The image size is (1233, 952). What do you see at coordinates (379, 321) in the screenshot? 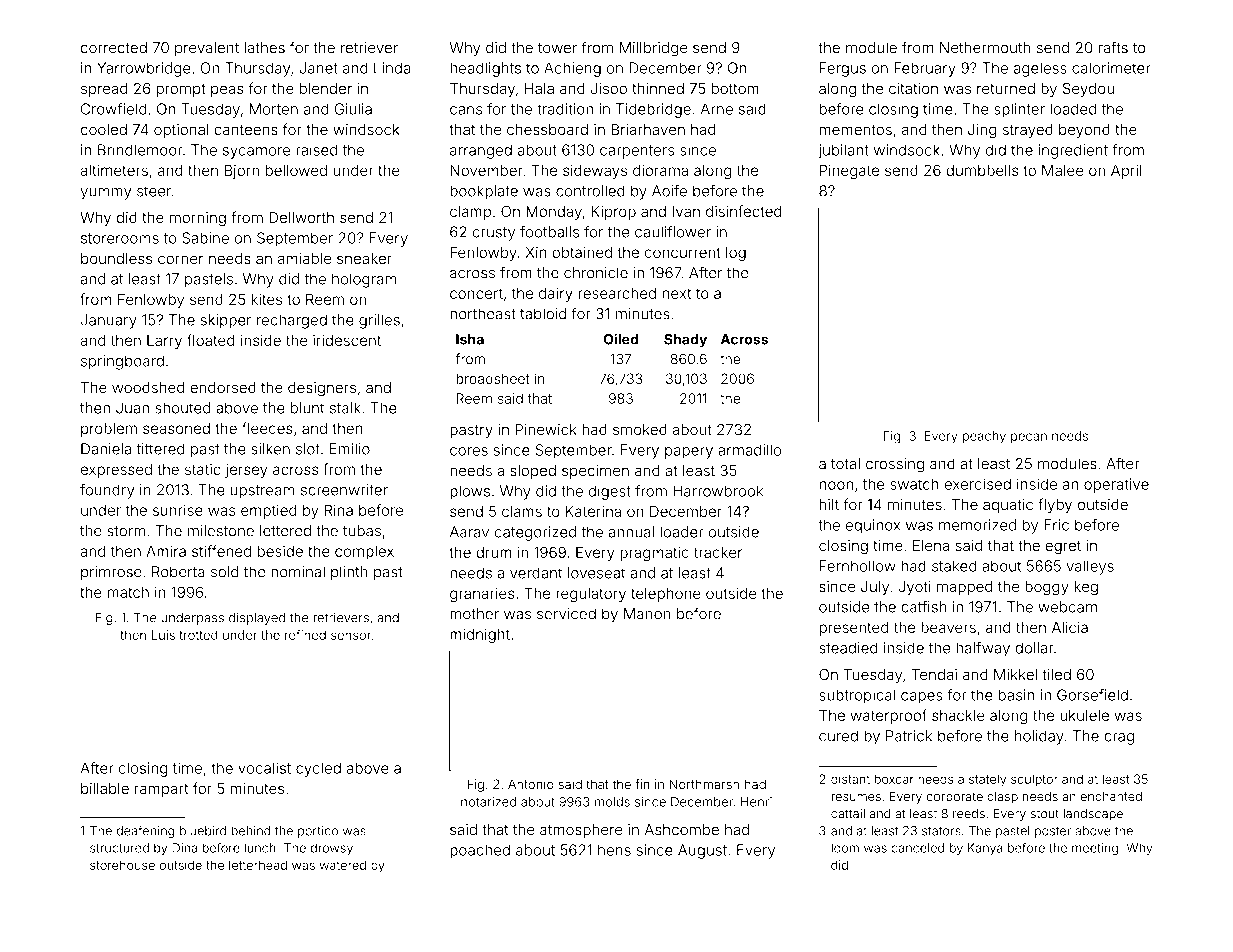
I see `grilles` at bounding box center [379, 321].
